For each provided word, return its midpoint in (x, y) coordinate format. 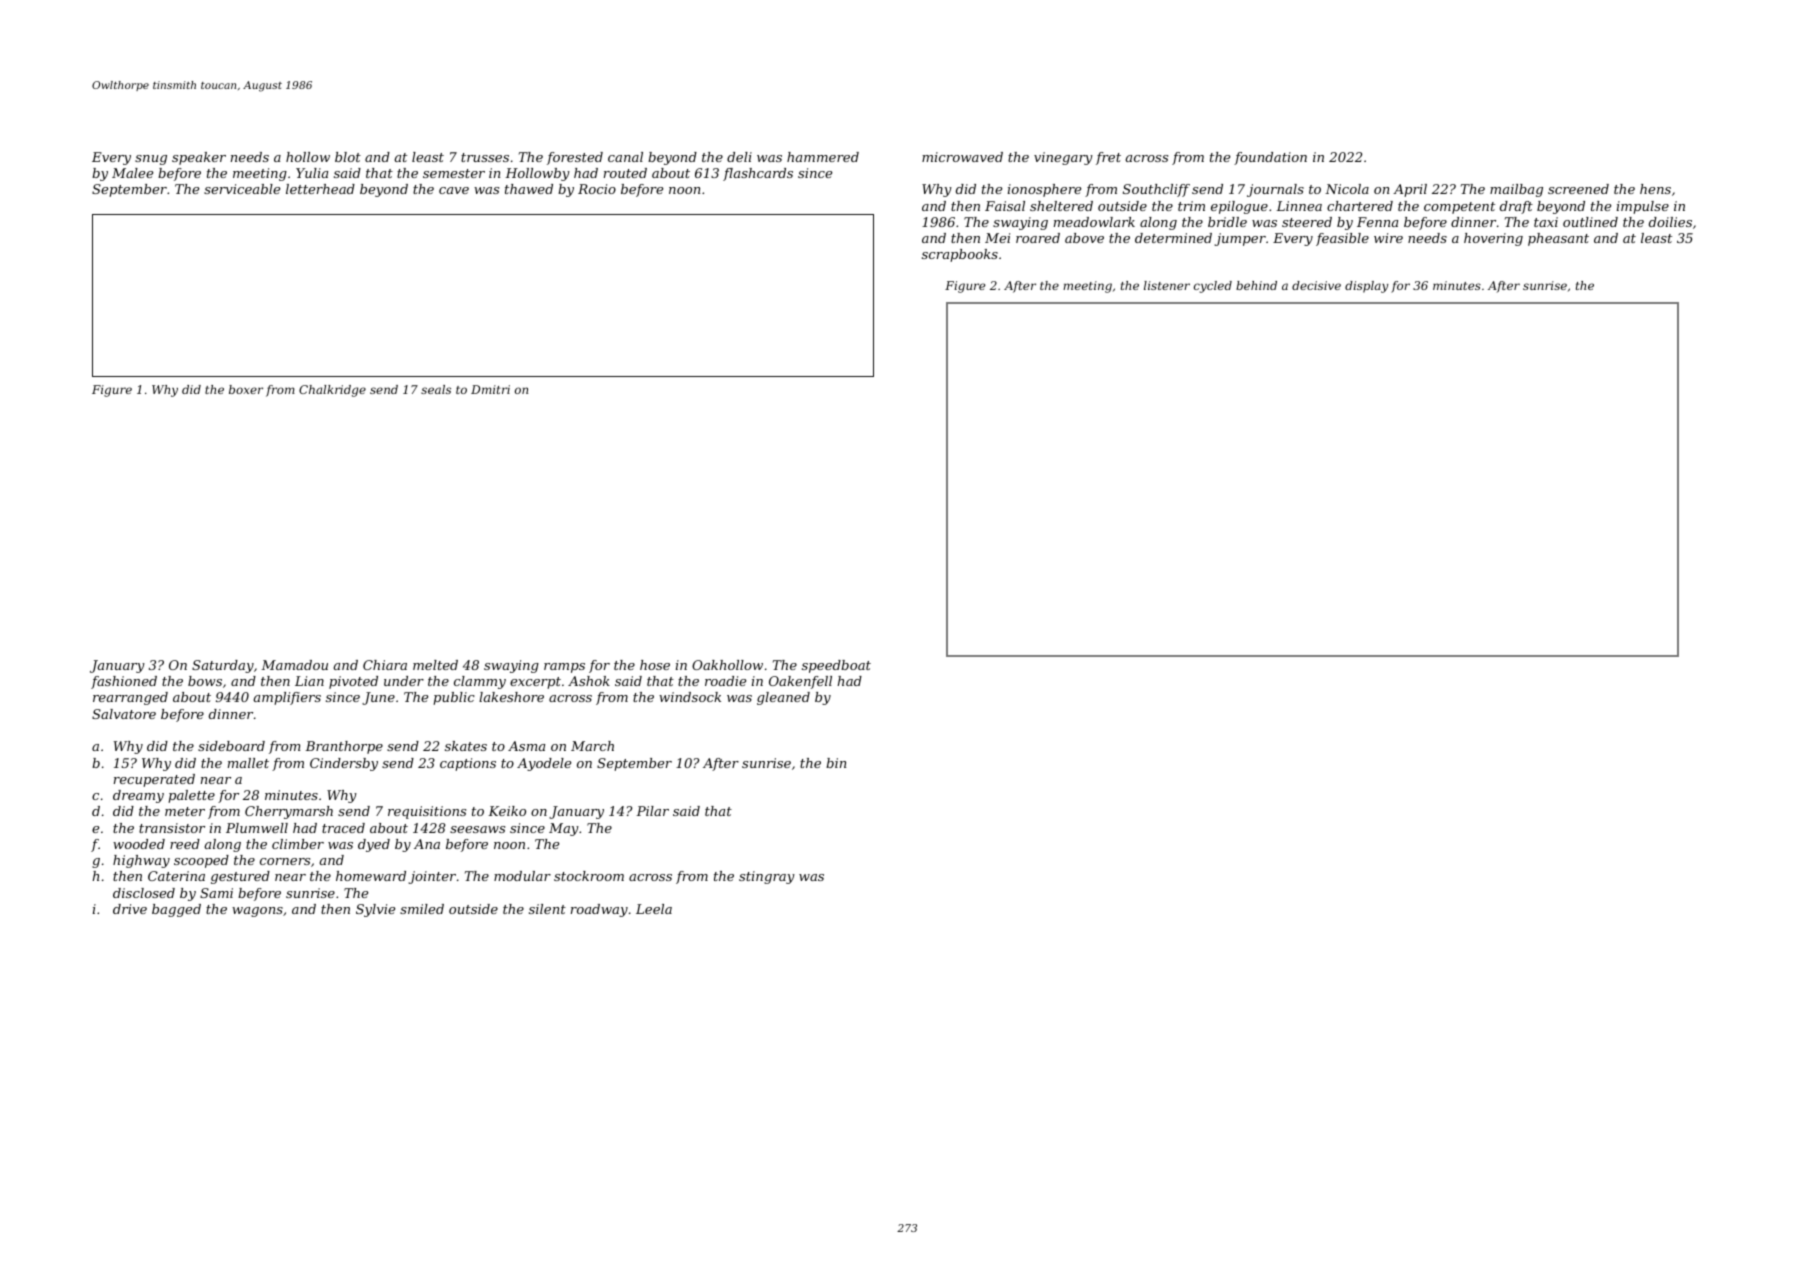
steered (1307, 222)
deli (739, 157)
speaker (199, 158)
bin (836, 763)
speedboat (836, 666)
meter (185, 811)
